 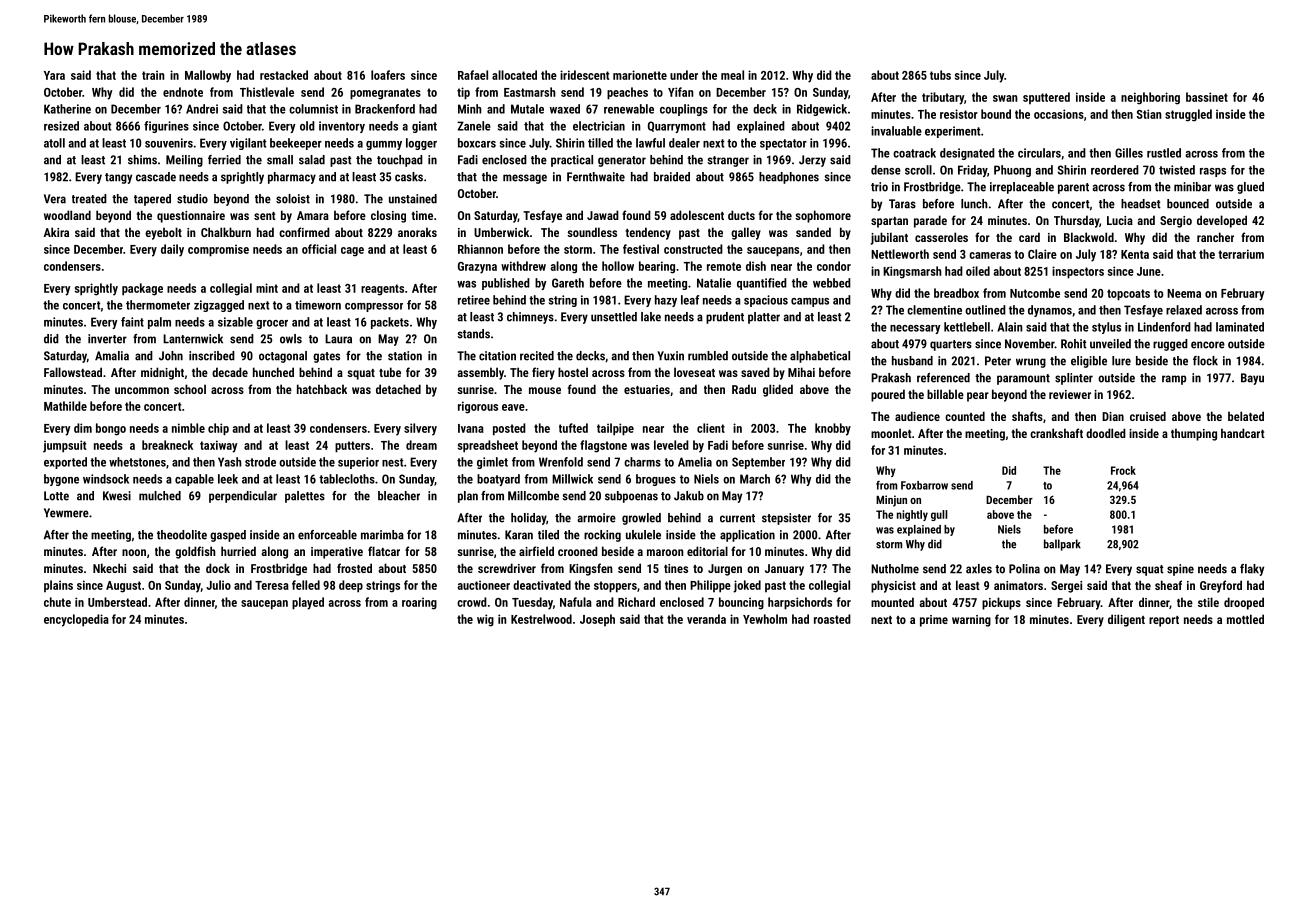 What do you see at coordinates (322, 389) in the screenshot?
I see `hatchback` at bounding box center [322, 389].
